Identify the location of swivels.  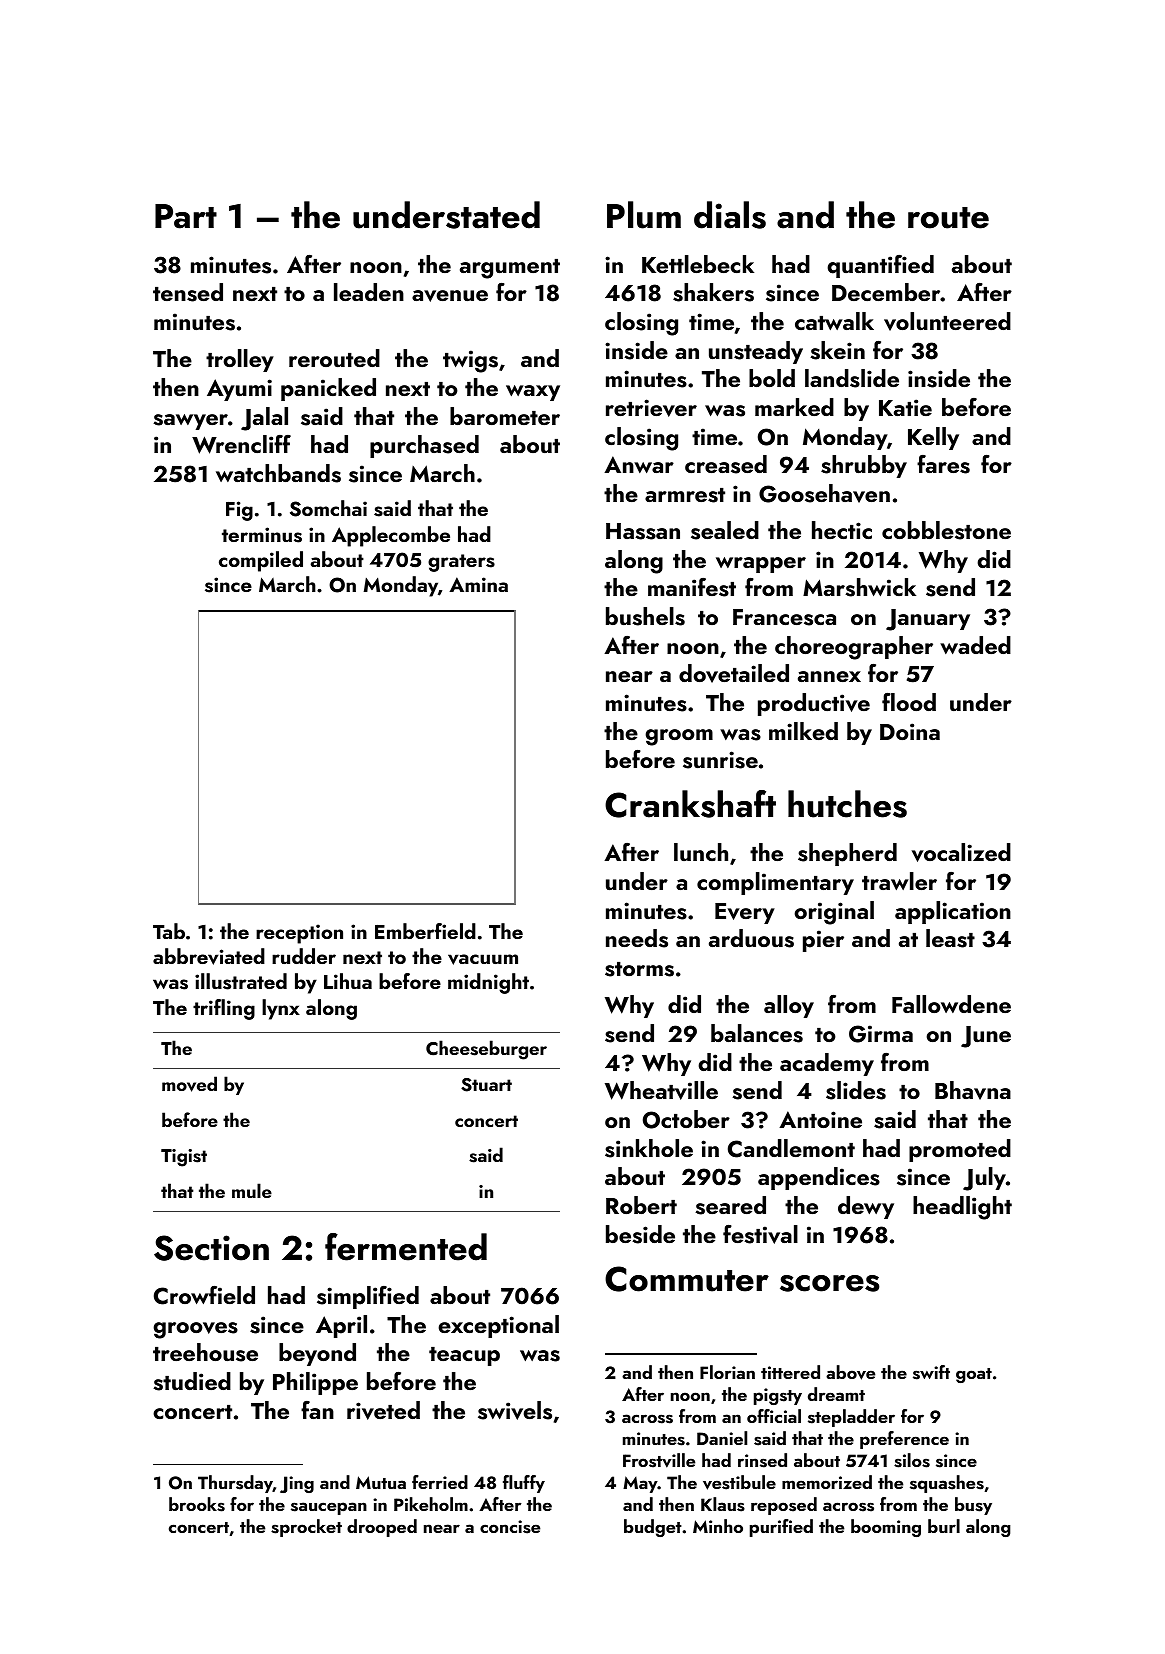
(515, 1410).
